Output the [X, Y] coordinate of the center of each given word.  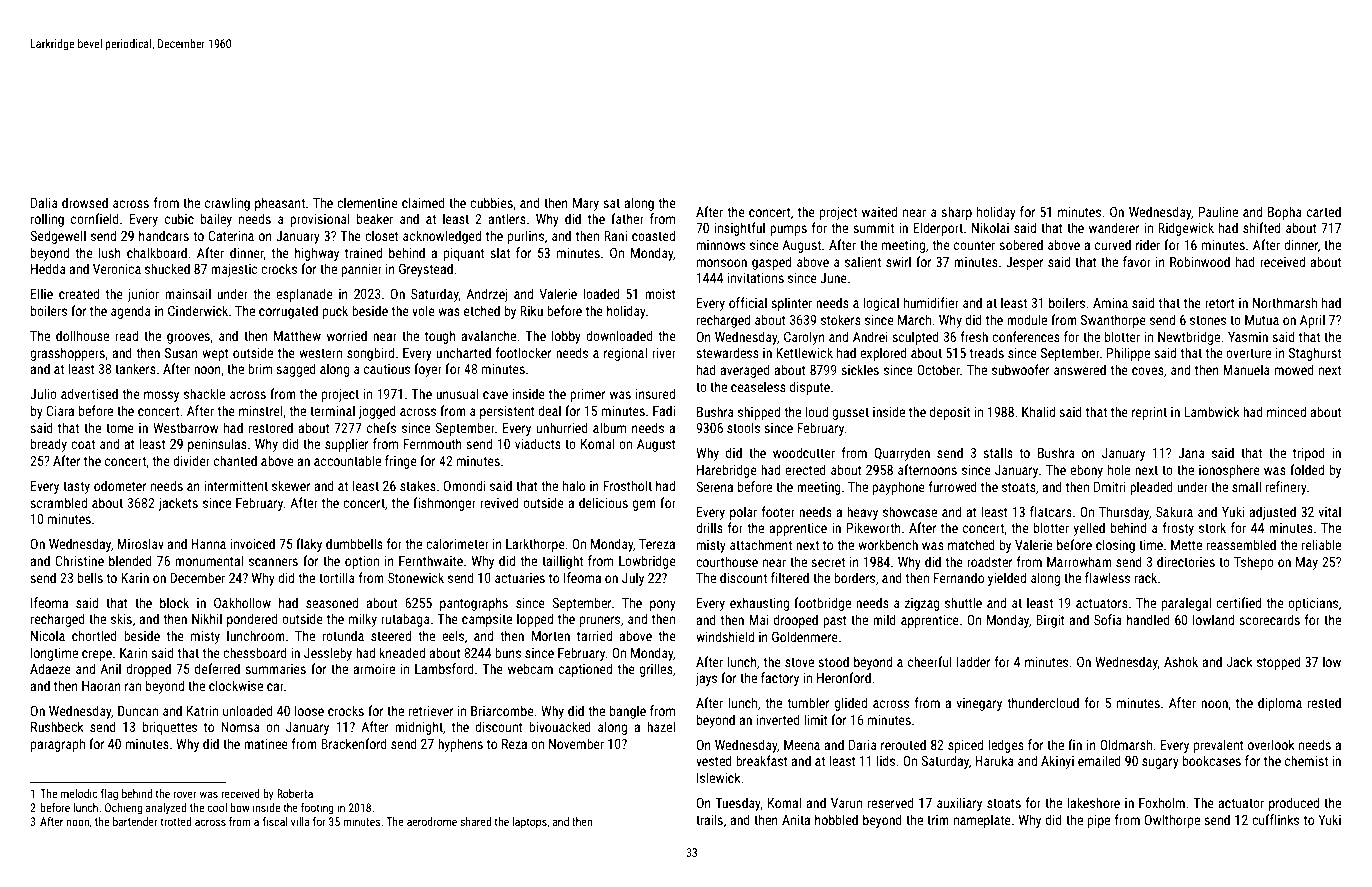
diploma [1280, 704]
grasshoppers [67, 354]
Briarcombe [502, 710]
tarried [594, 635]
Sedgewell [58, 237]
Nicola [48, 635]
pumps [788, 230]
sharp [956, 213]
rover [185, 794]
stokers [841, 319]
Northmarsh [1285, 302]
